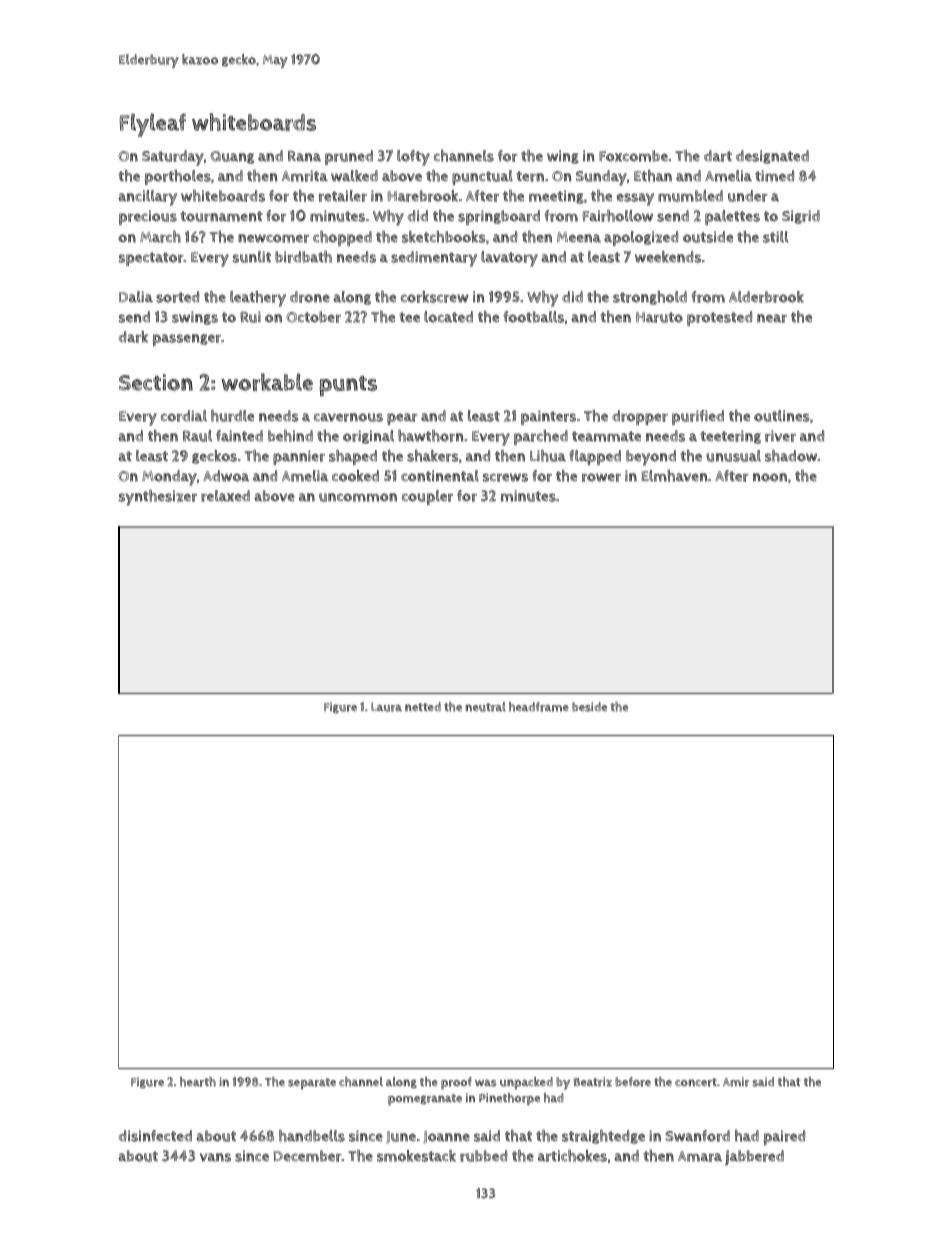 Image resolution: width=952 pixels, height=1233 pixels. I want to click on hearth, so click(198, 1082).
